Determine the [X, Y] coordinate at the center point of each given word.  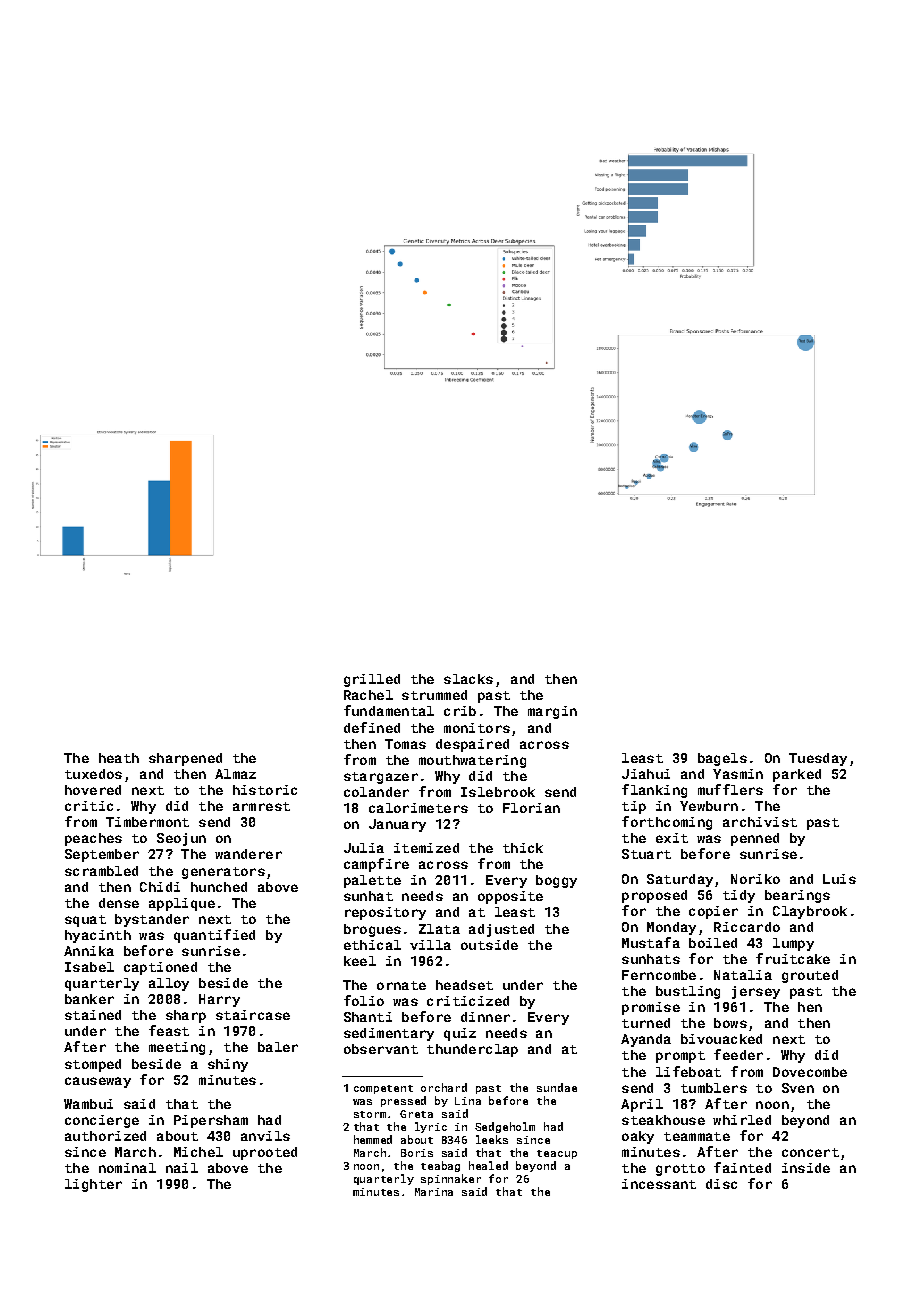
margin [552, 712]
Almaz [235, 774]
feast [169, 1030]
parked [797, 775]
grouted [810, 976]
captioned [160, 968]
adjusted [501, 930]
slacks [468, 679]
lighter [93, 1185]
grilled [372, 680]
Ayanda [646, 1040]
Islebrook [498, 792]
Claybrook [810, 912]
